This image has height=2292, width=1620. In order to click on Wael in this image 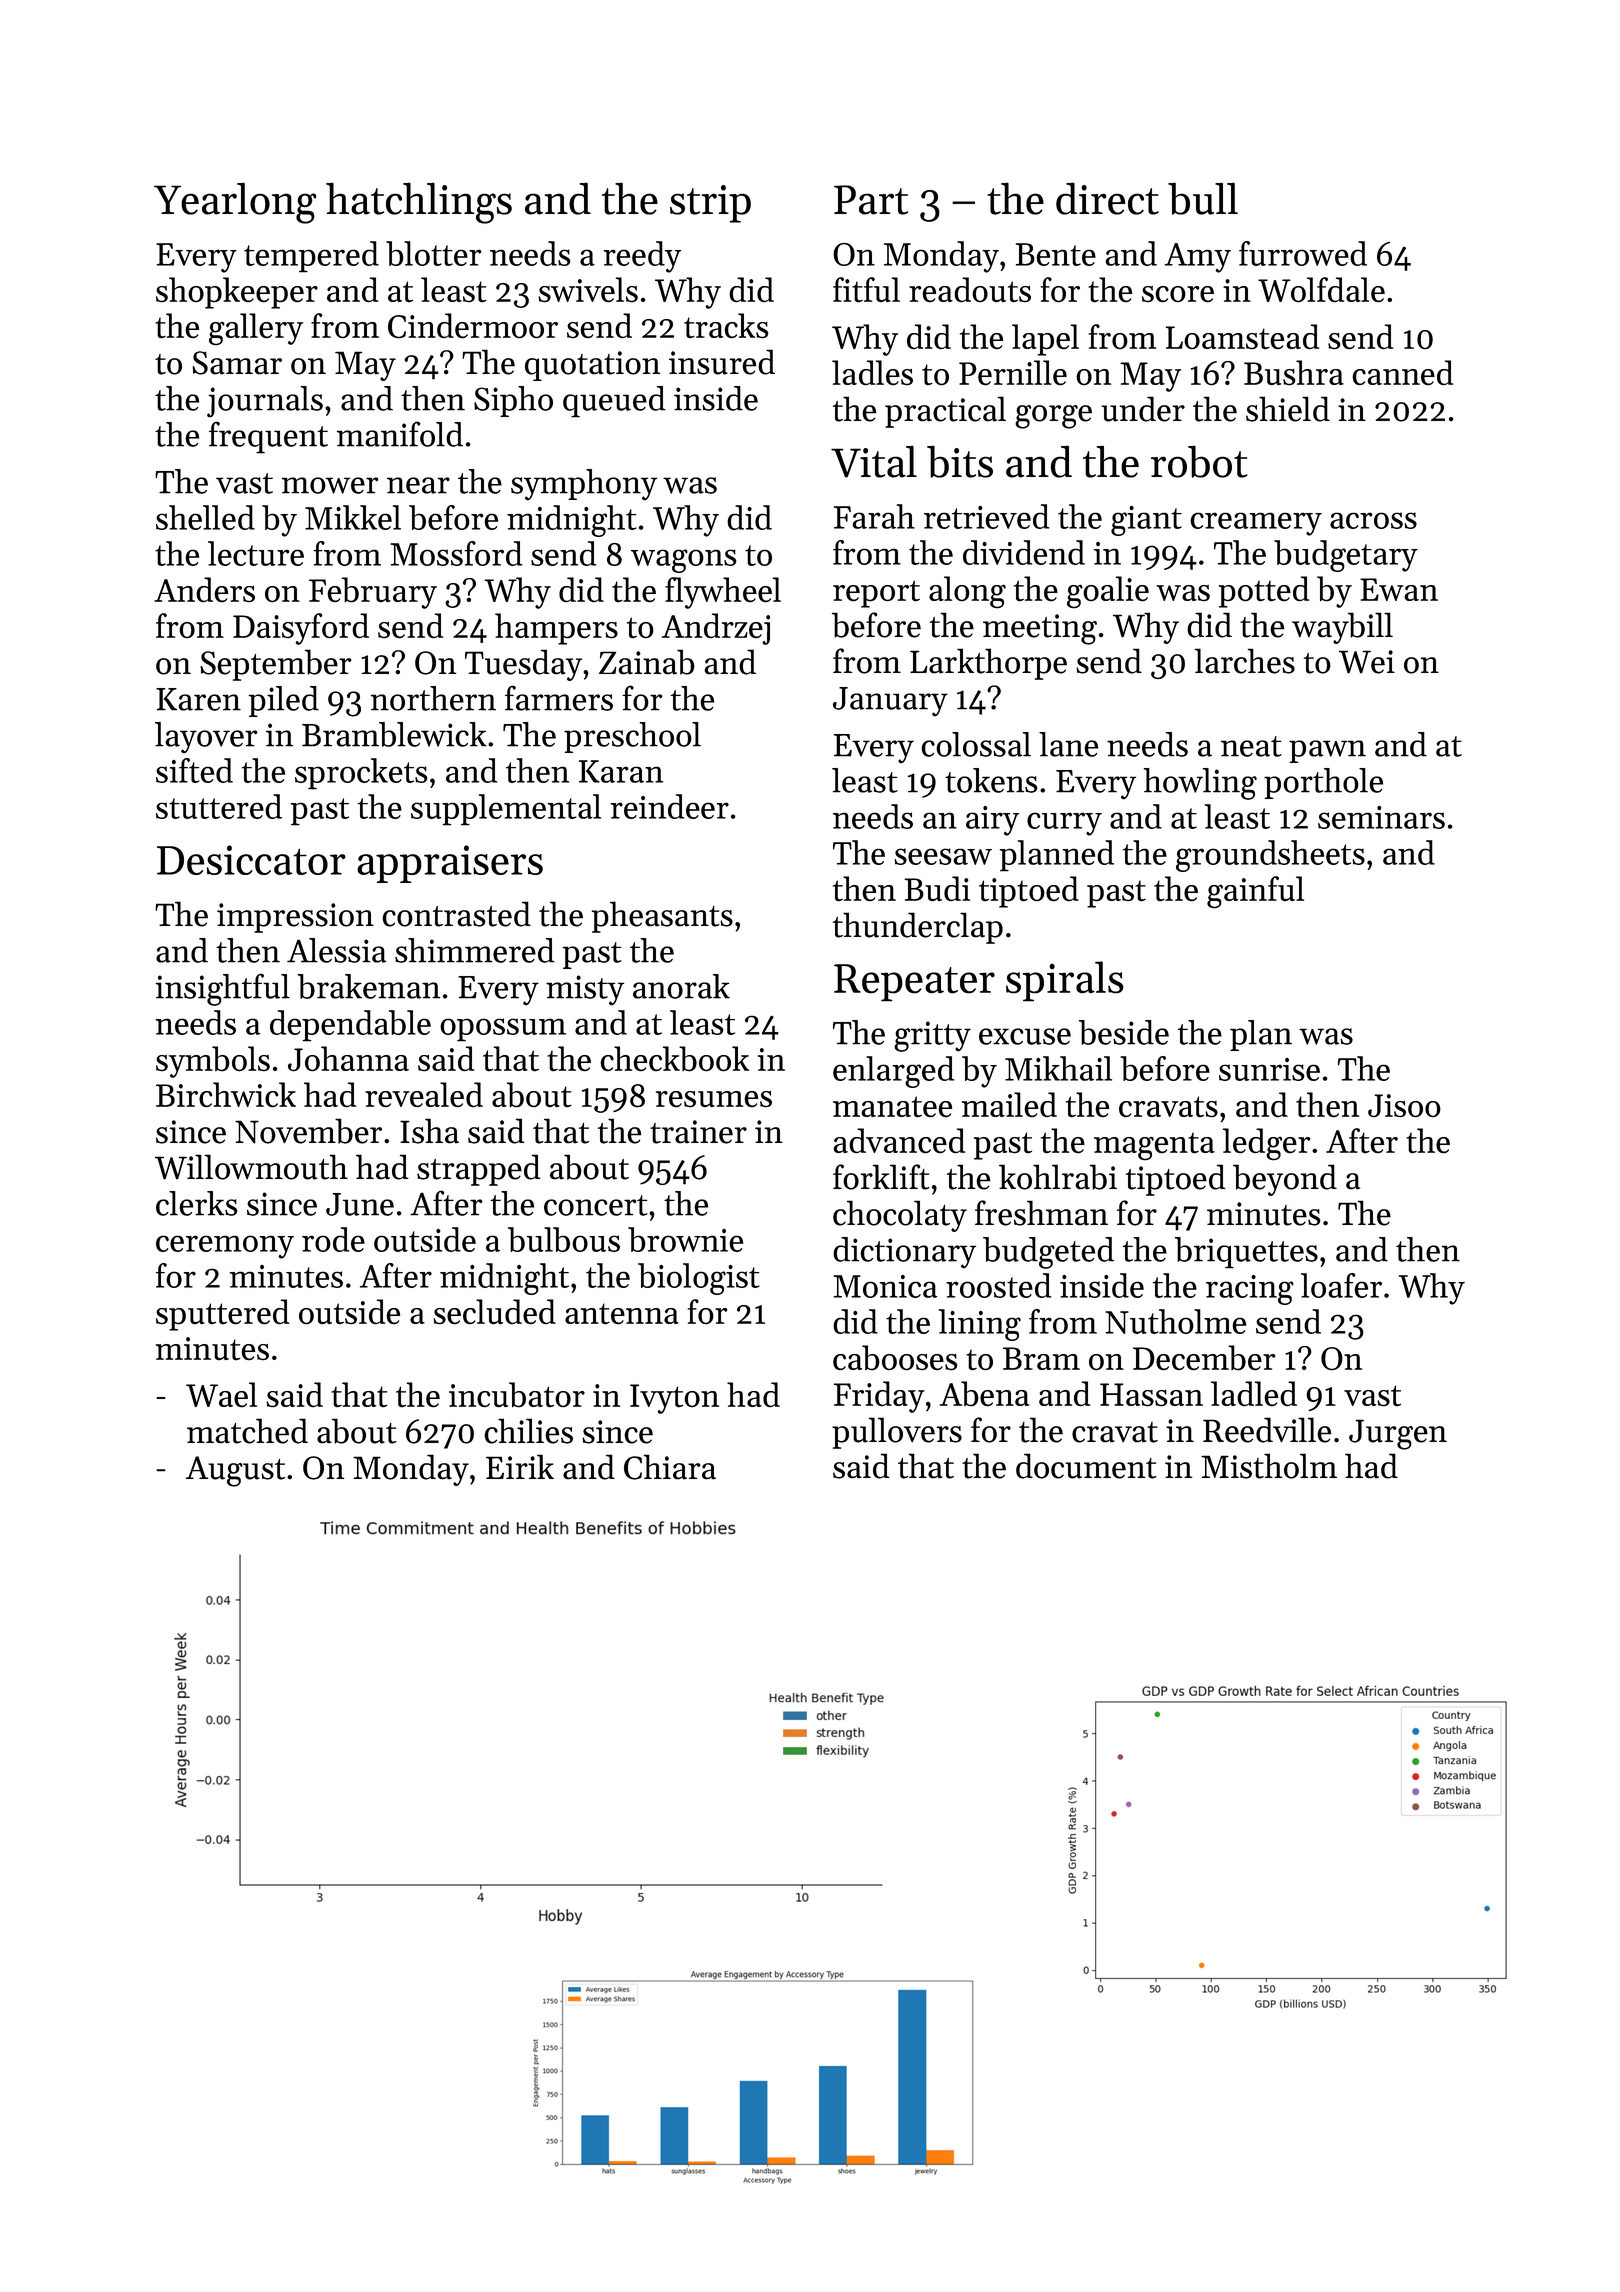, I will do `click(221, 1394)`.
